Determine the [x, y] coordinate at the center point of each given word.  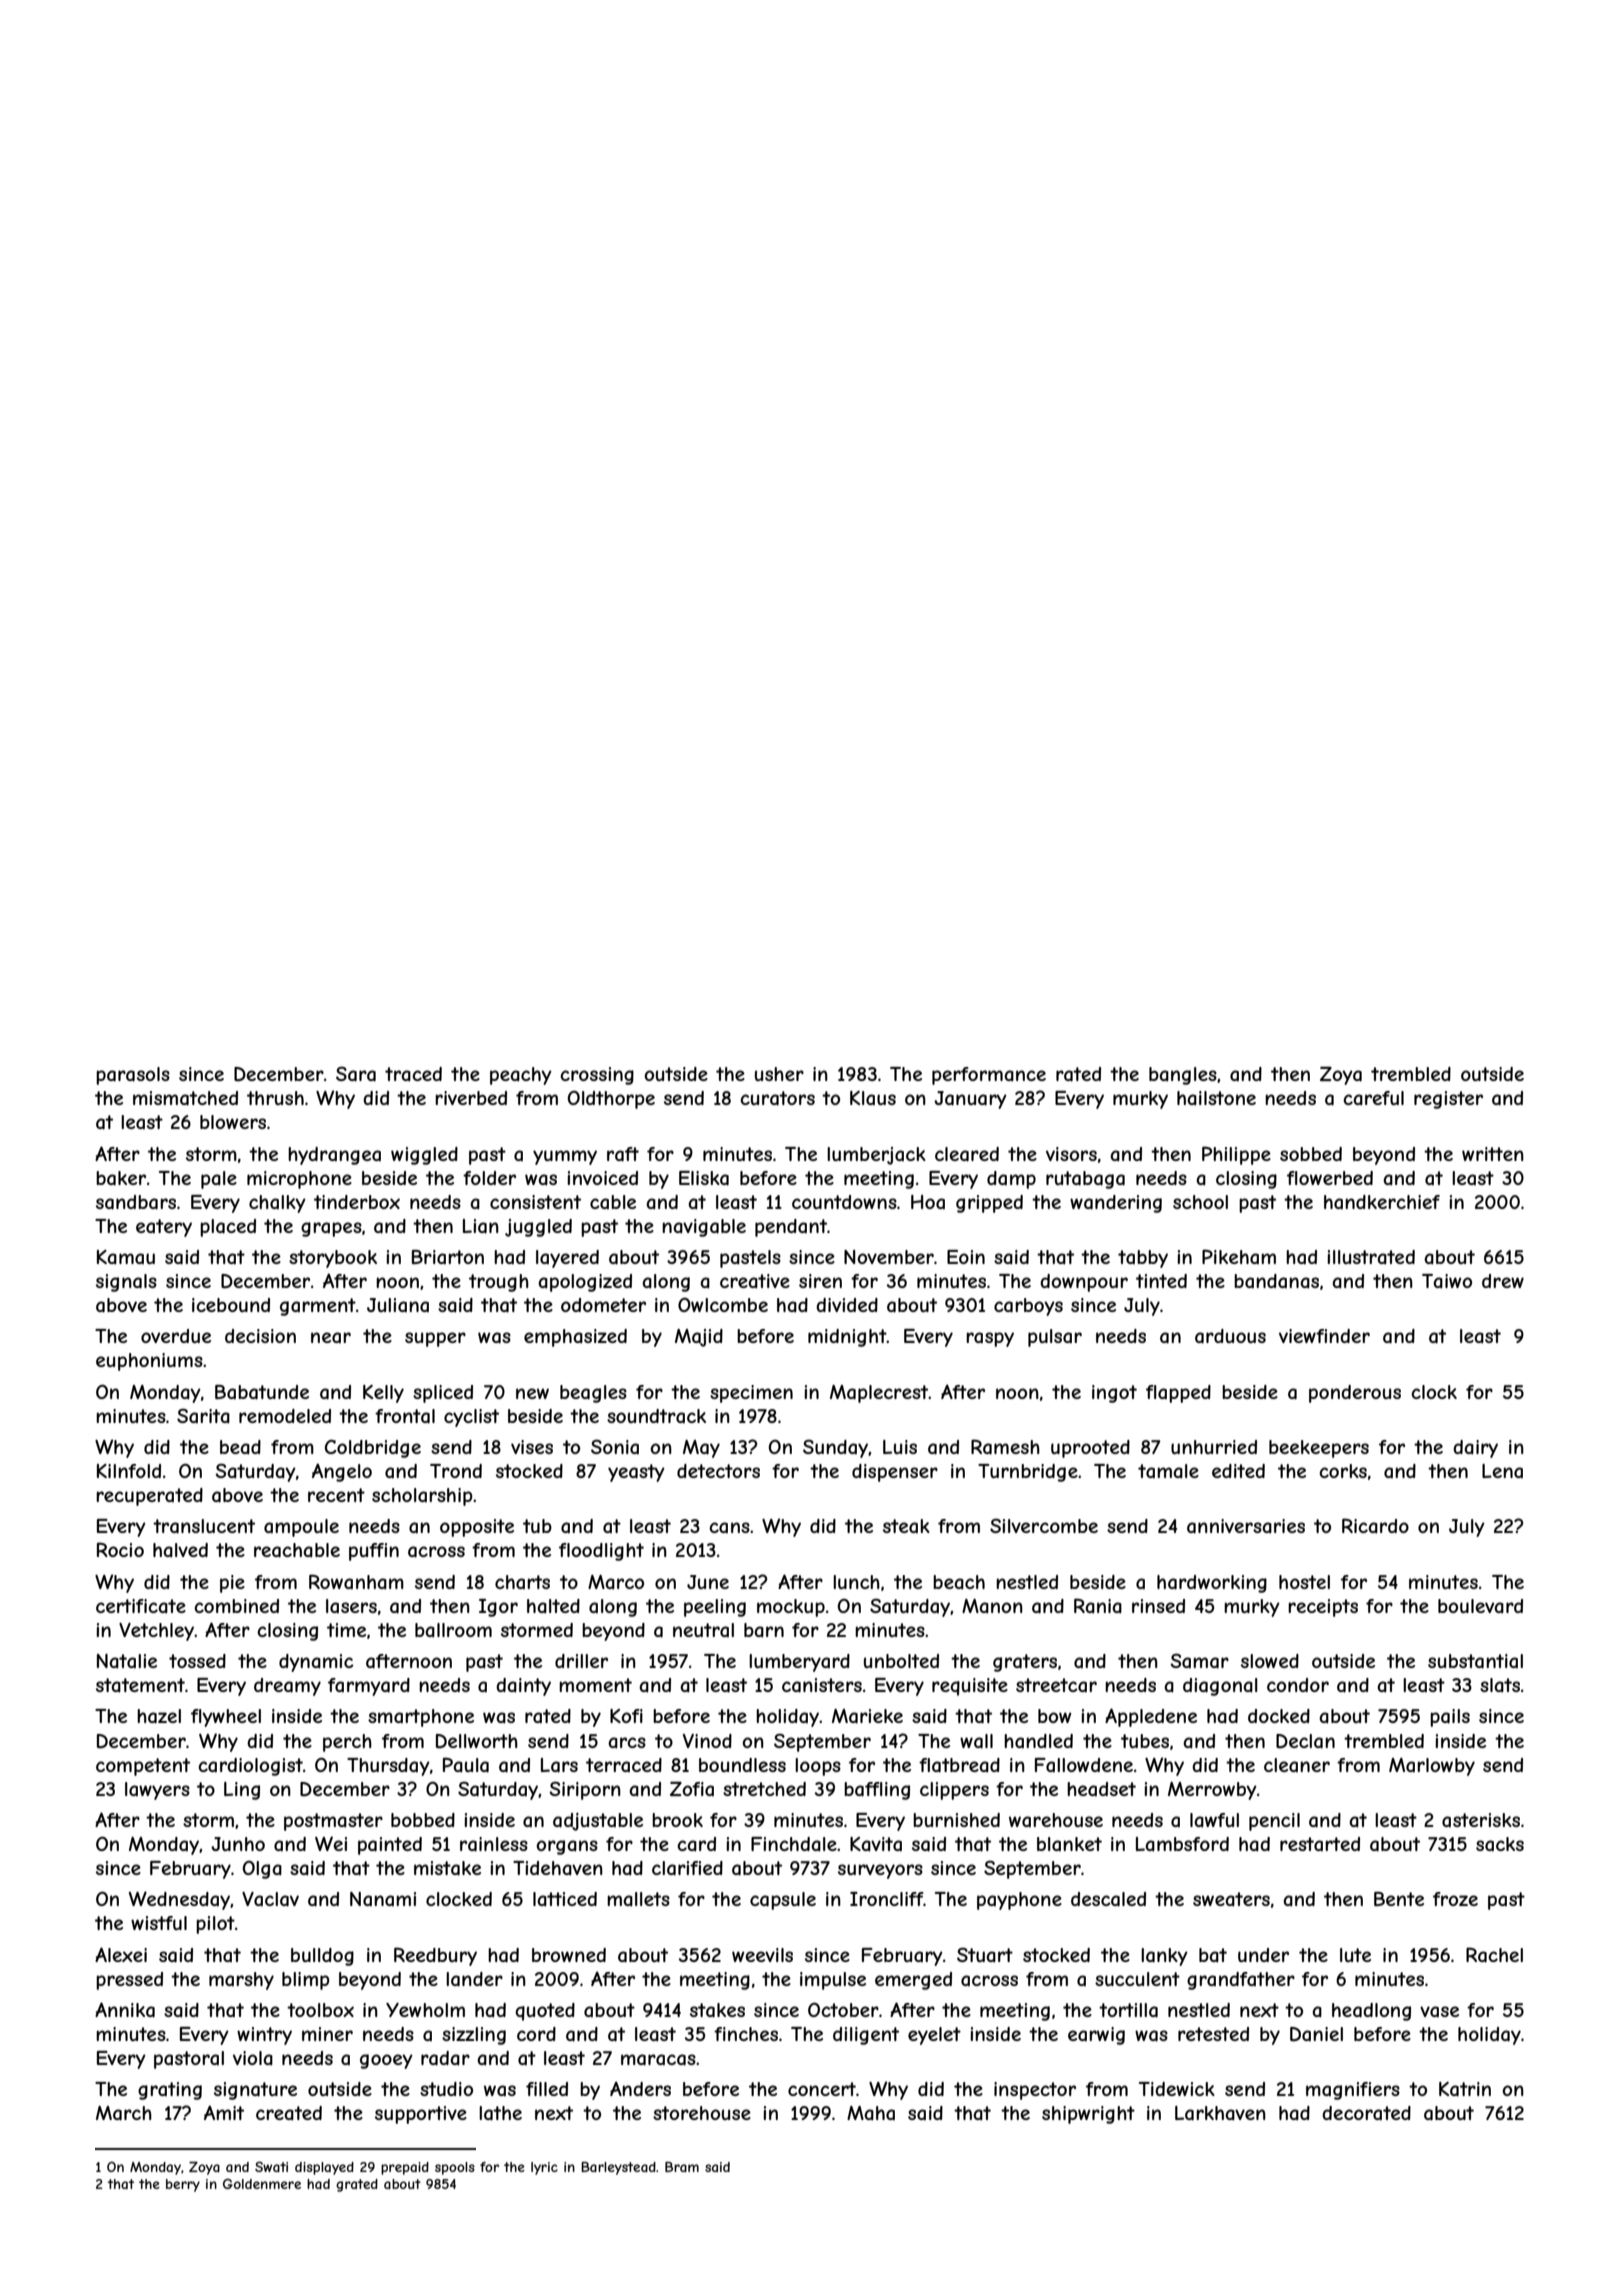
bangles [1183, 1076]
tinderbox [357, 1202]
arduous [1230, 1336]
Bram [682, 2167]
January [970, 1100]
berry [183, 2185]
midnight [847, 1338]
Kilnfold [129, 1471]
